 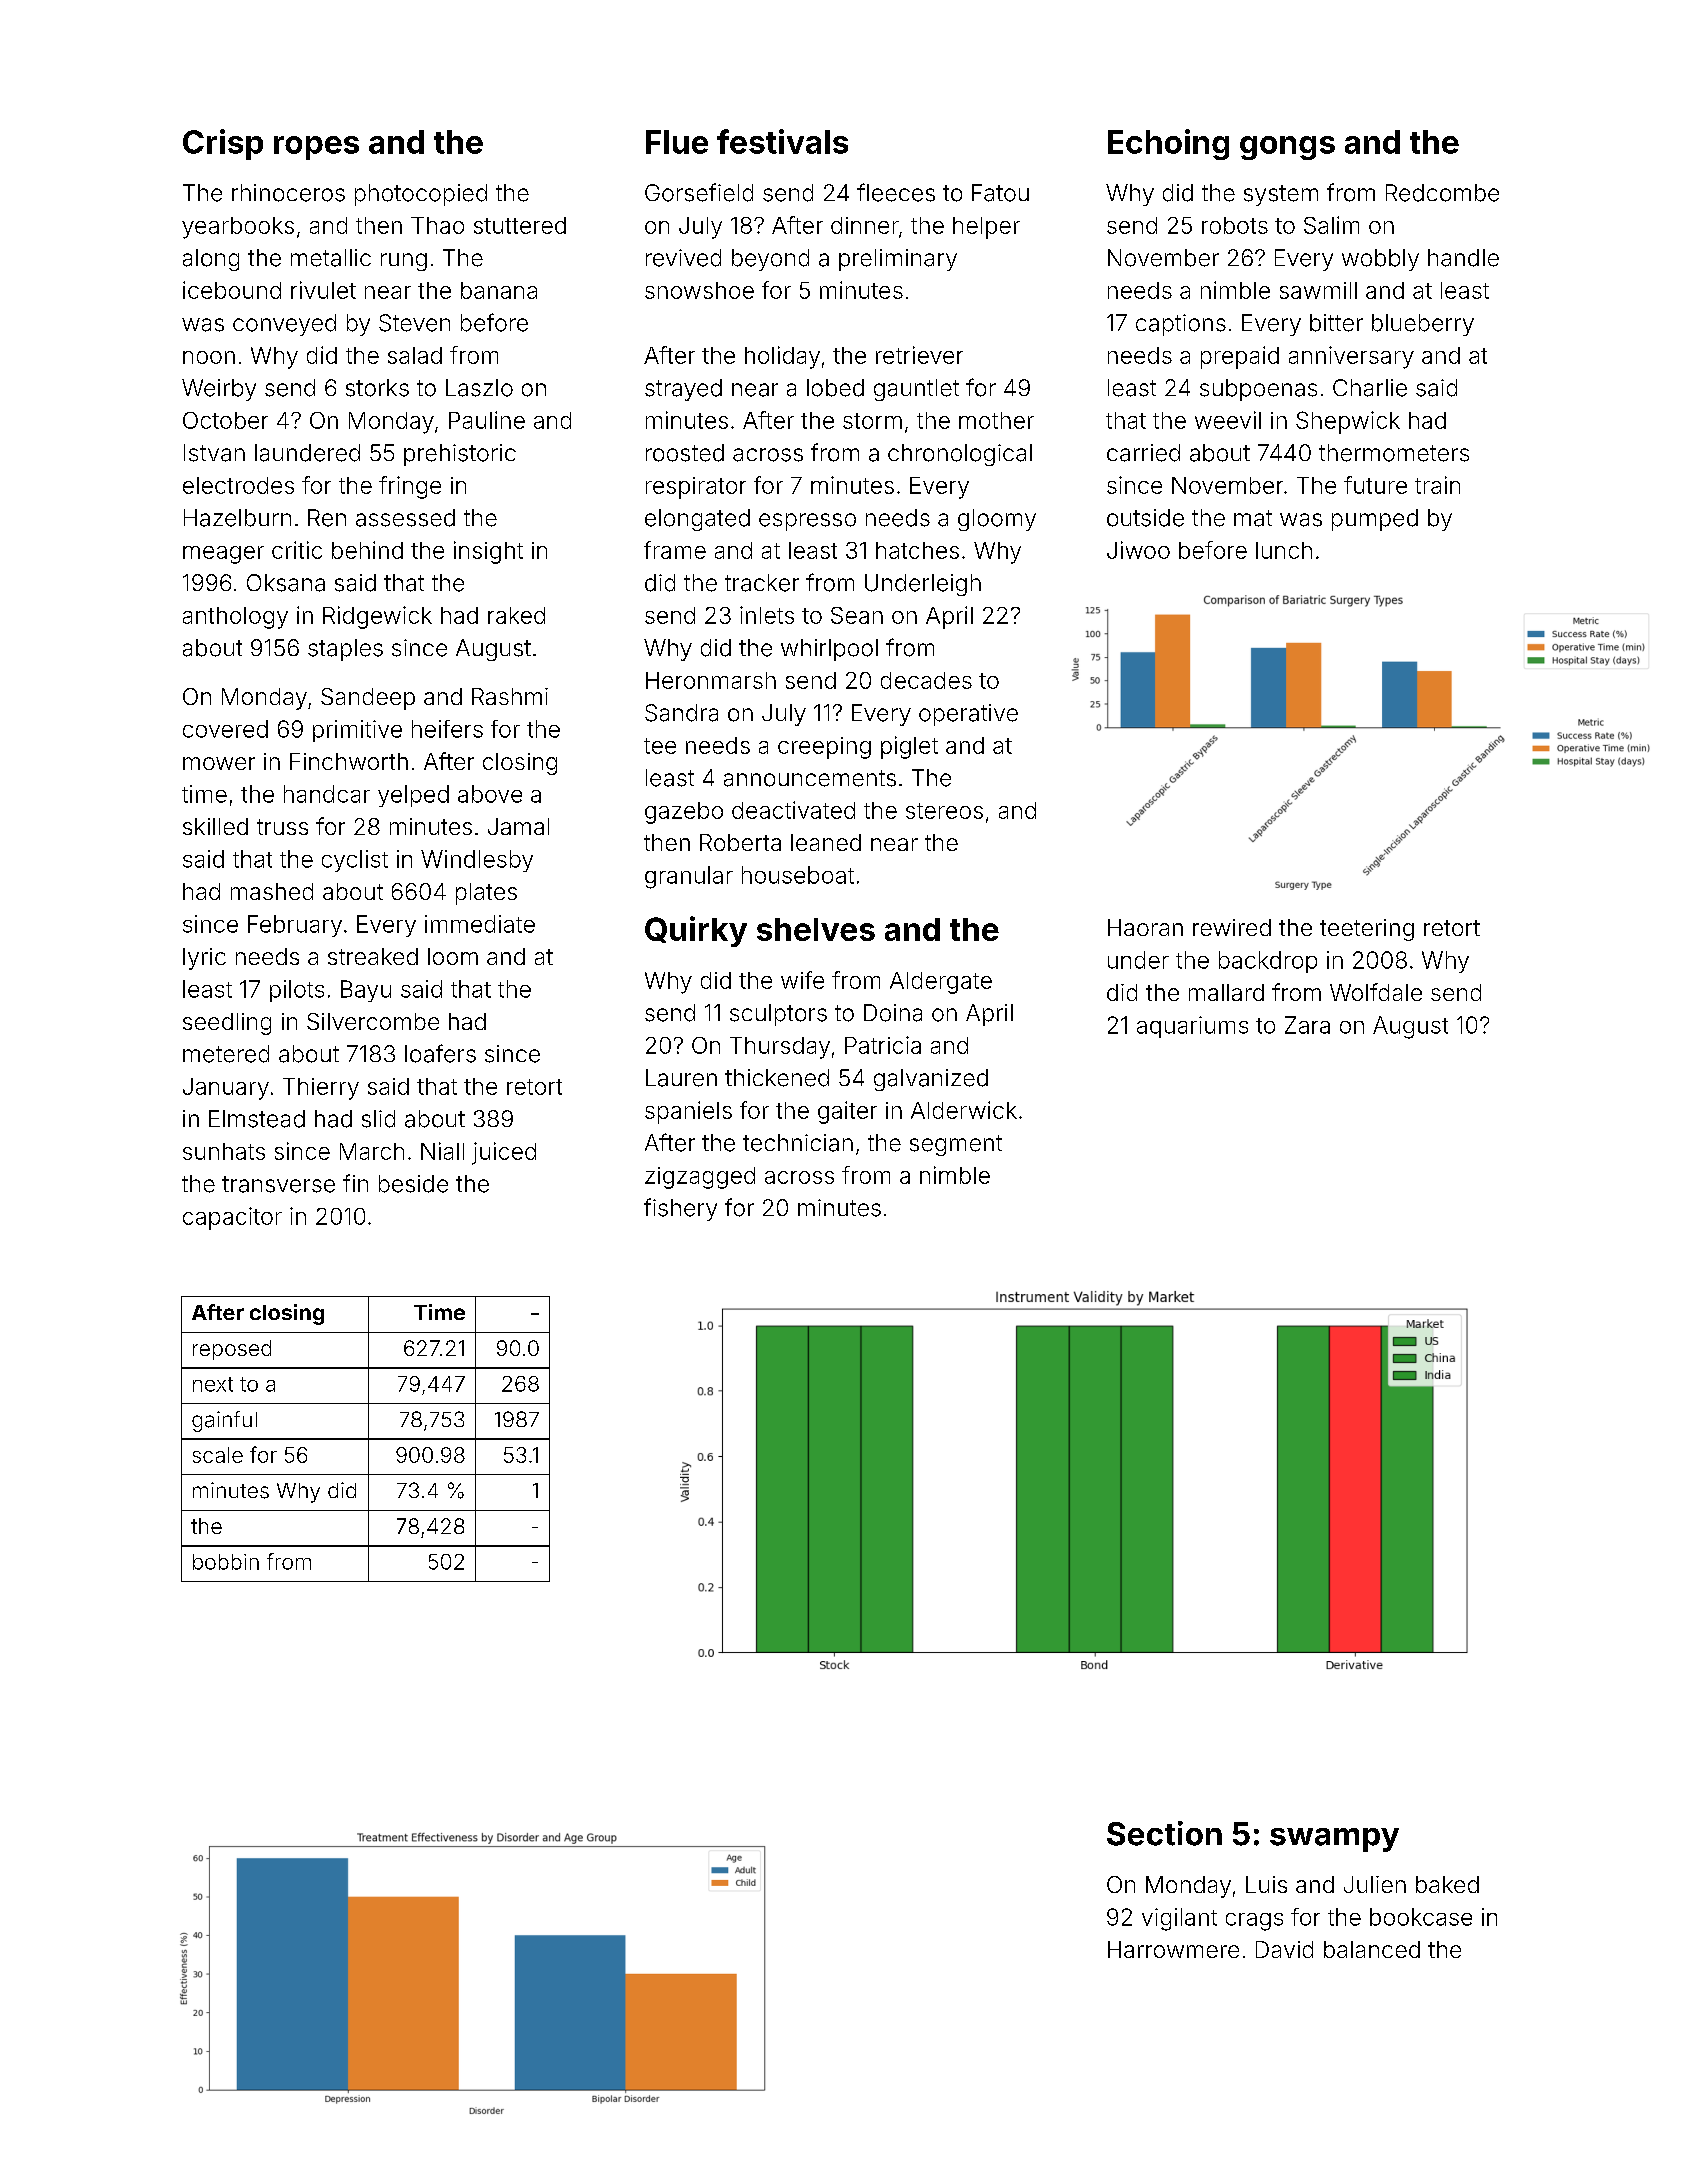 What do you see at coordinates (1173, 1949) in the document?
I see `Harrowmere` at bounding box center [1173, 1949].
